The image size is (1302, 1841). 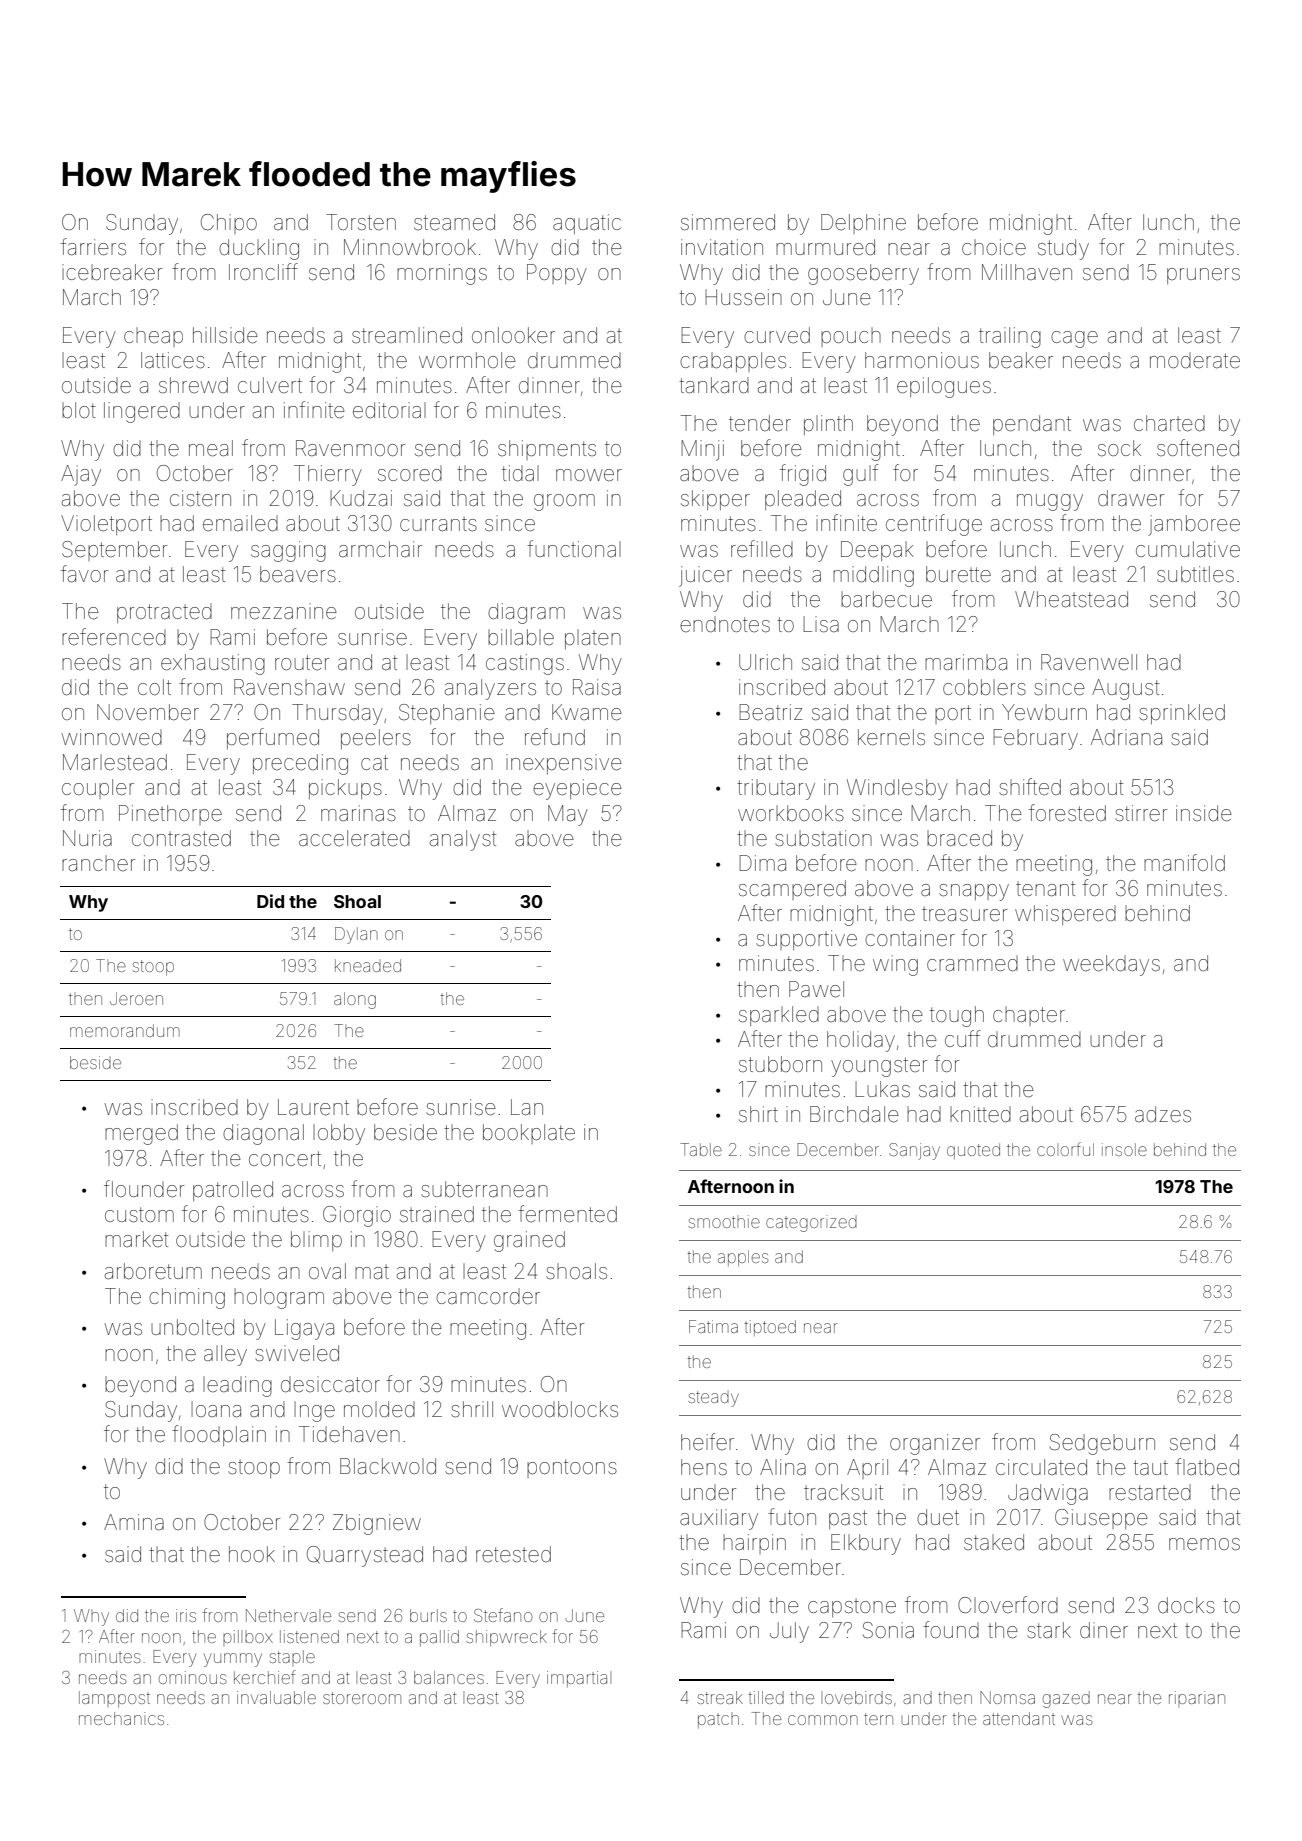 What do you see at coordinates (229, 224) in the page?
I see `Chipo` at bounding box center [229, 224].
